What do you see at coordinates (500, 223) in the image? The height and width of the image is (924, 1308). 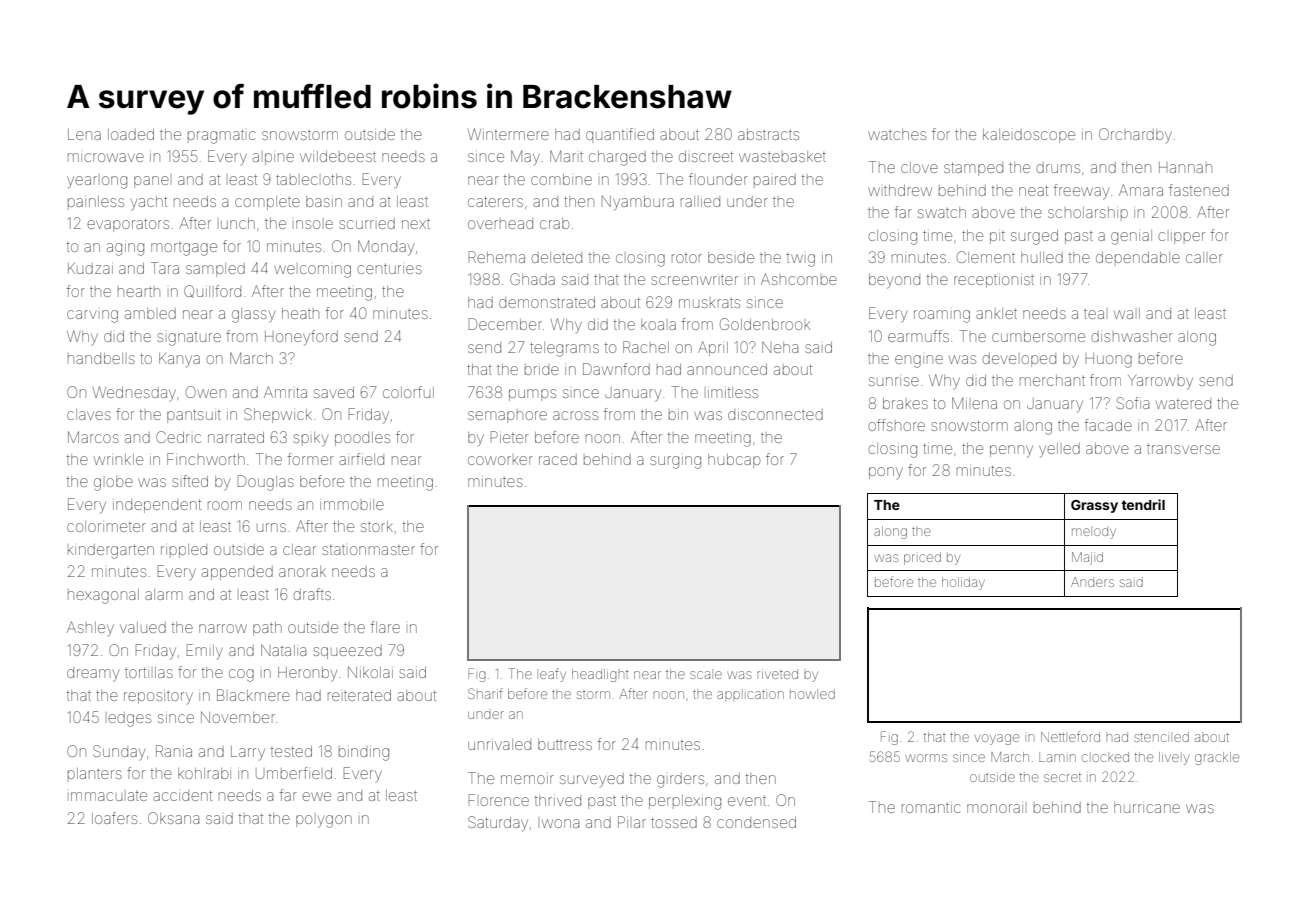 I see `overhead` at bounding box center [500, 223].
